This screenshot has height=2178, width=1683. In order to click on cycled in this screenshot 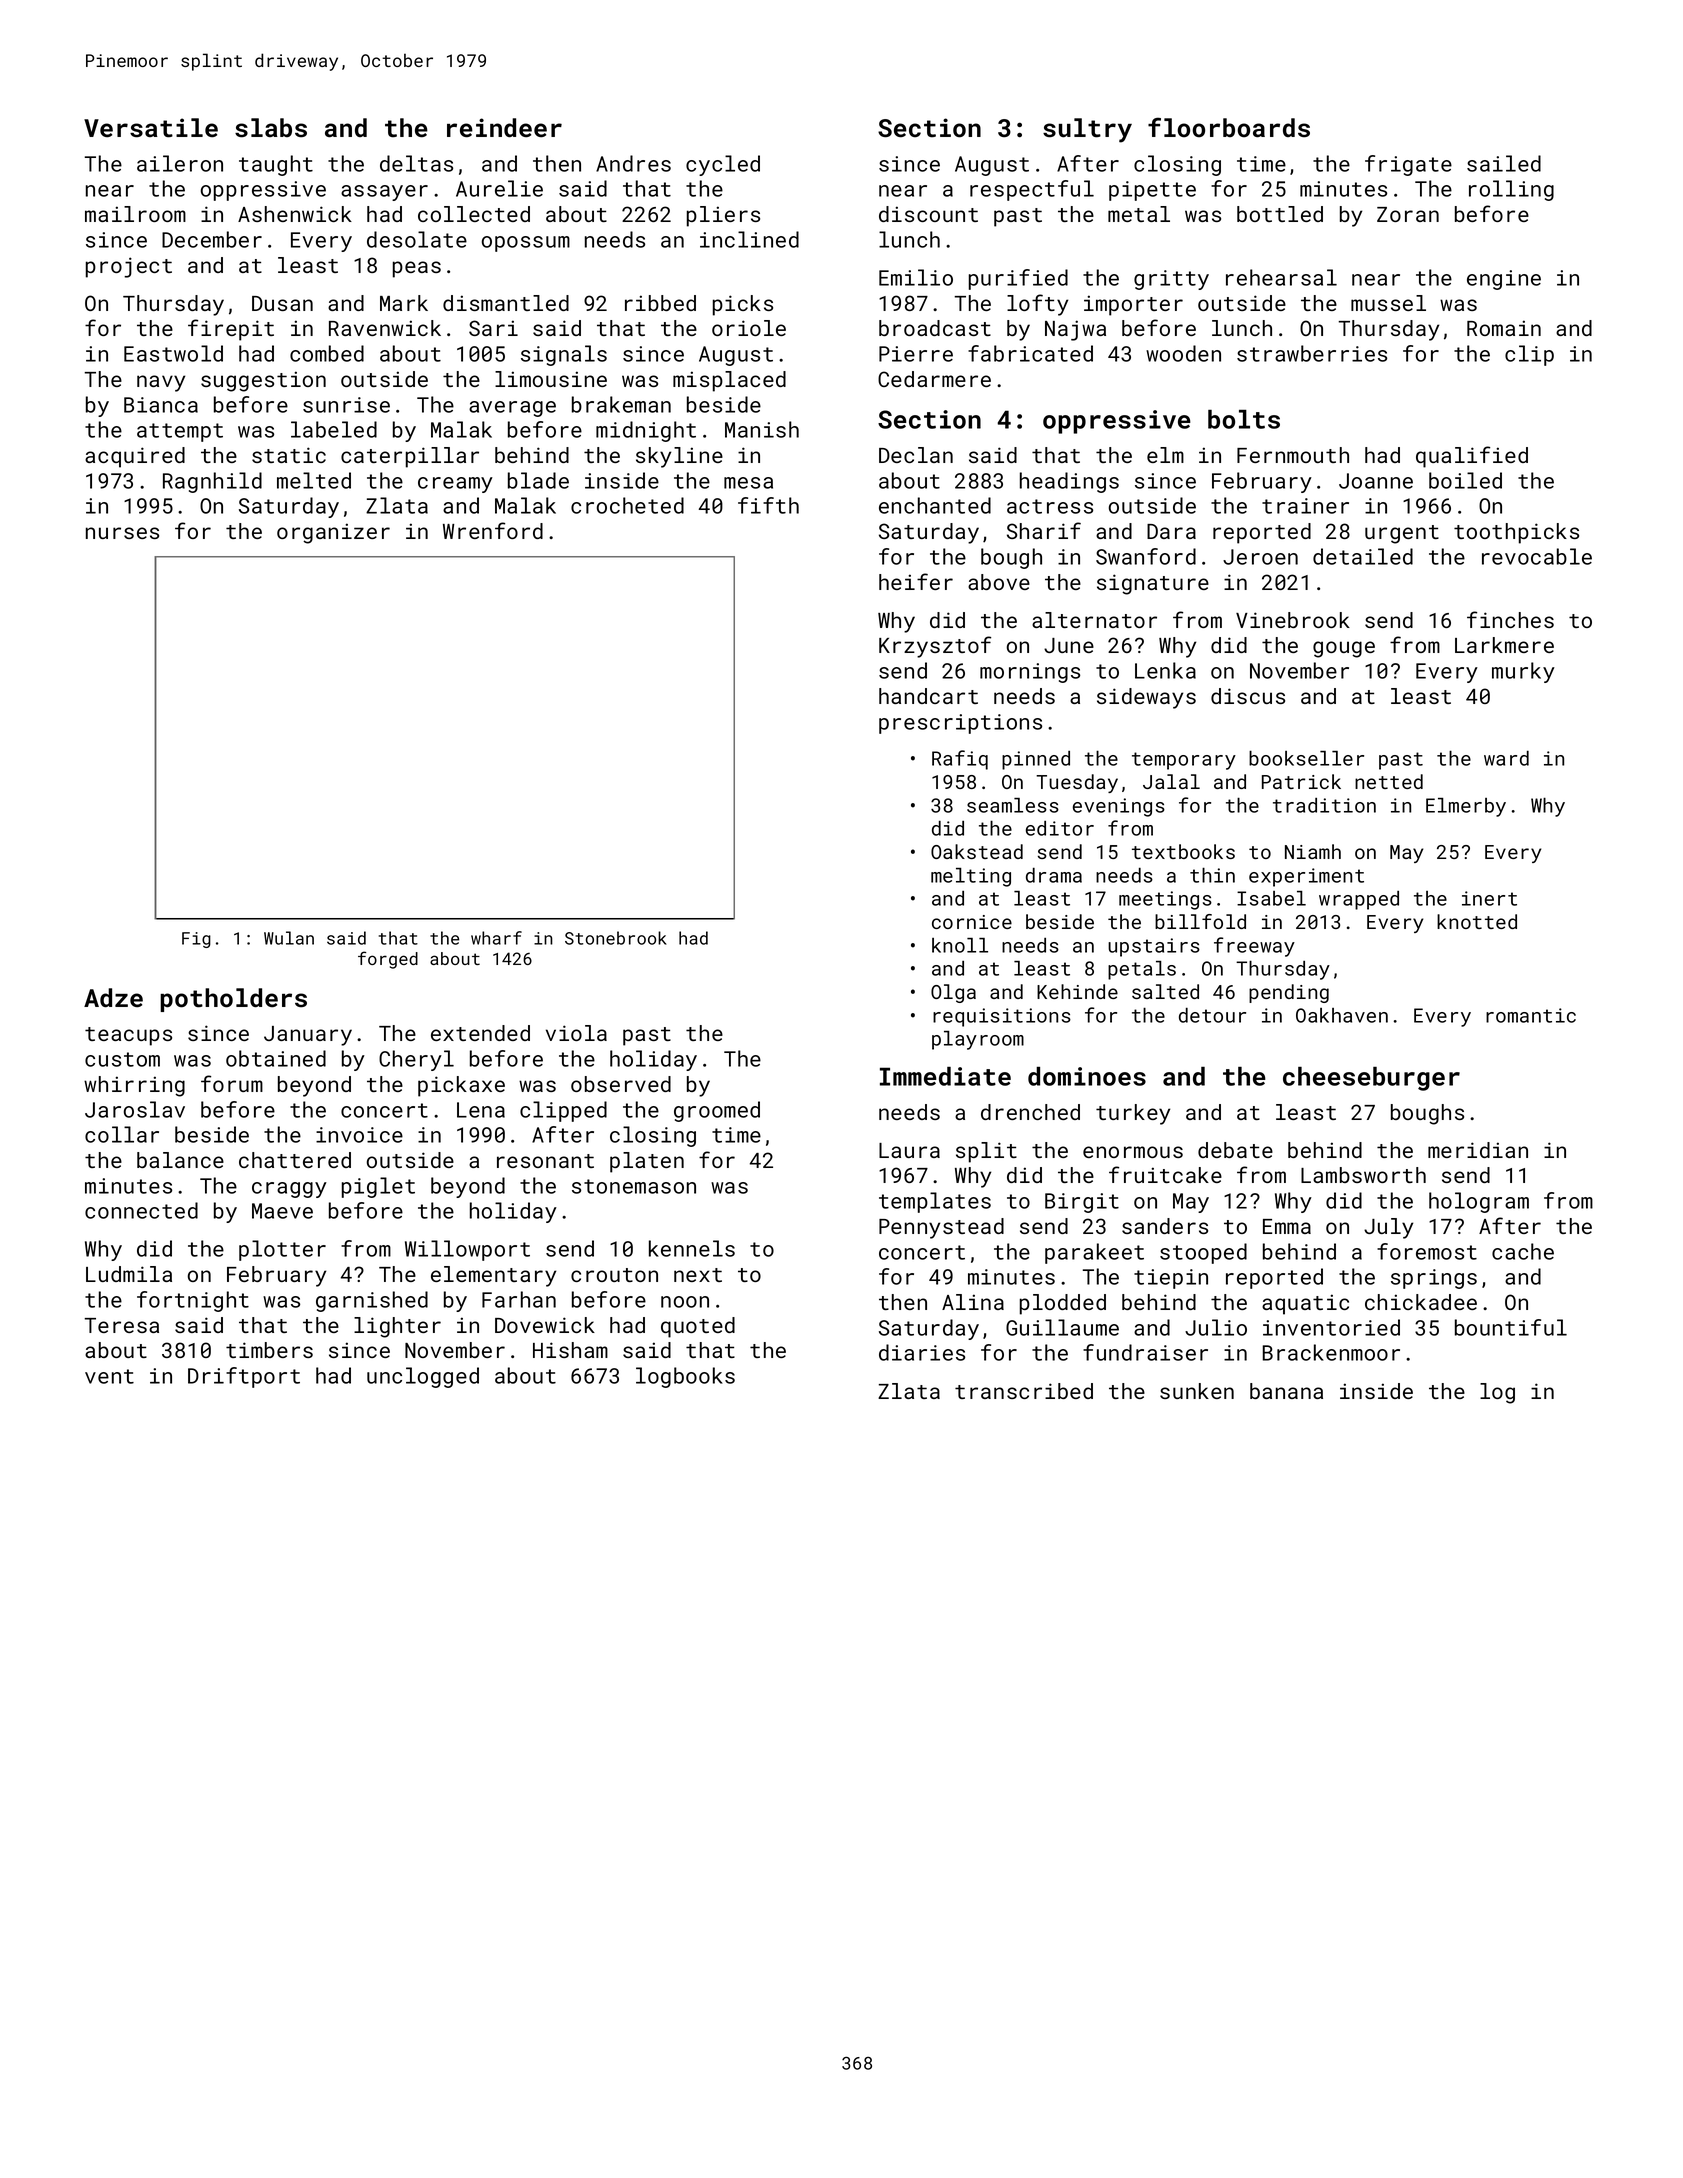, I will do `click(723, 165)`.
